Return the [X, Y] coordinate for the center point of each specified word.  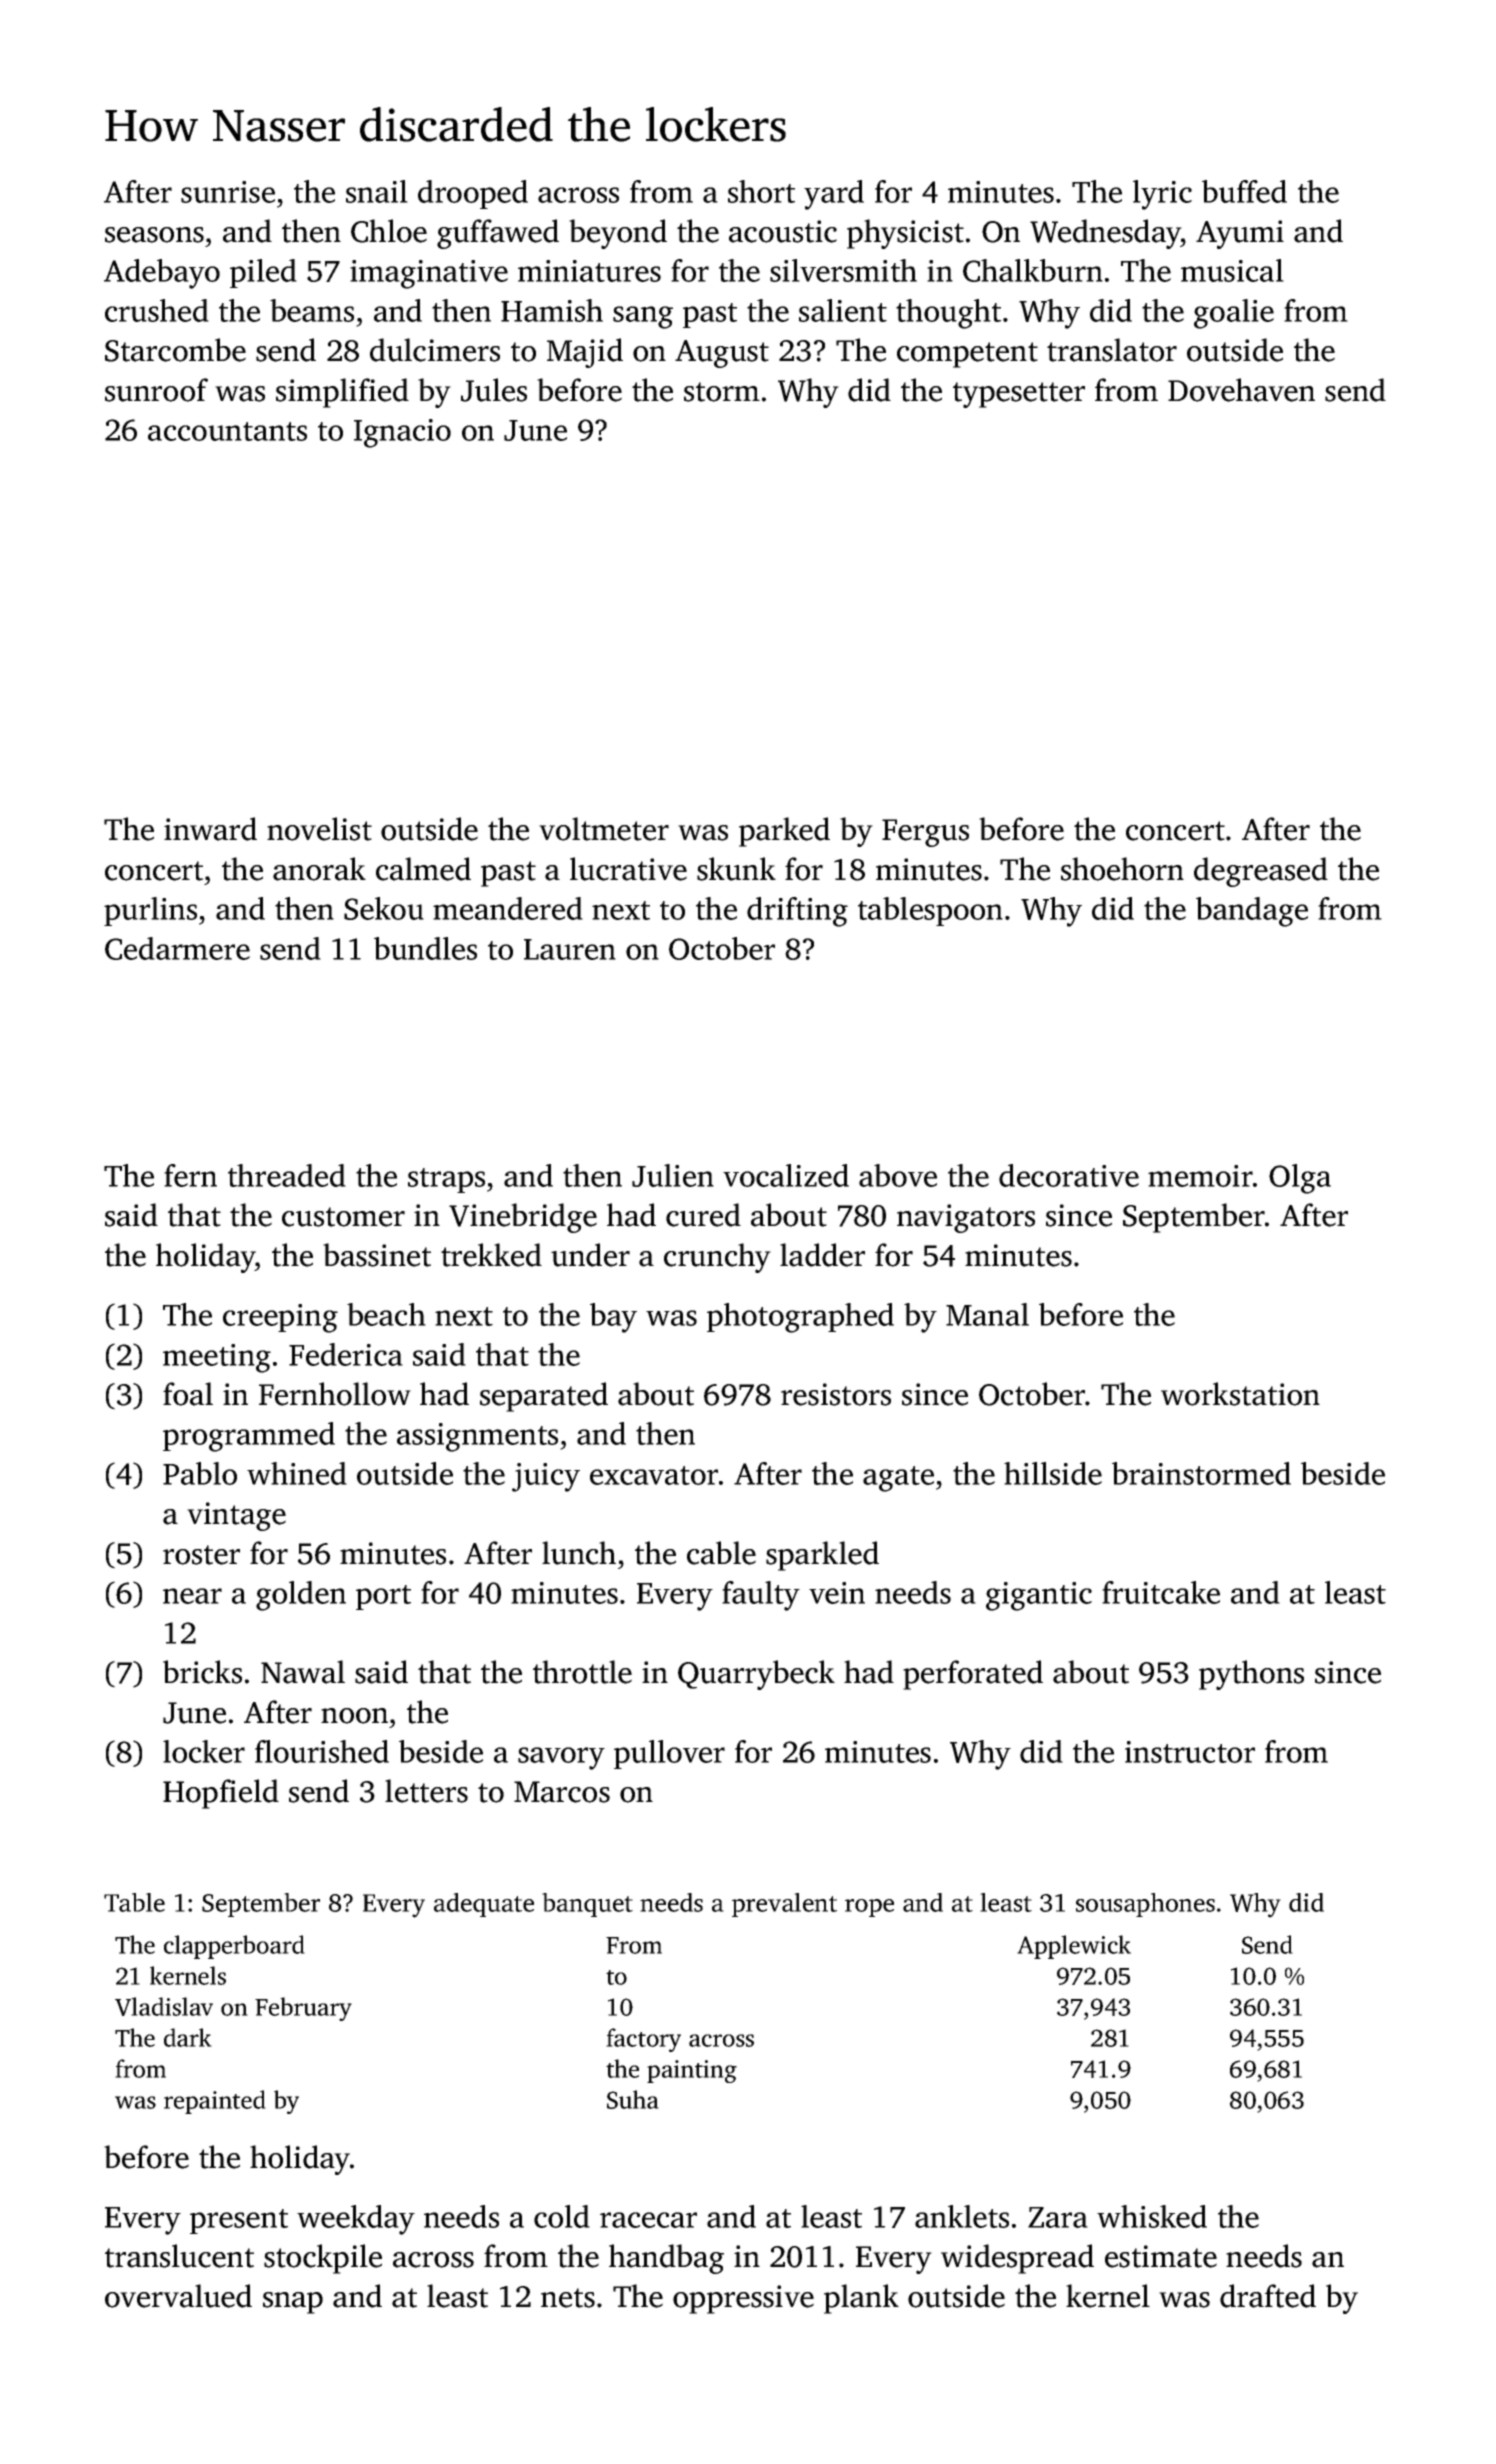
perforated [973, 1675]
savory [561, 1758]
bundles [425, 948]
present [239, 2221]
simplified [342, 393]
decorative [1069, 1175]
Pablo [200, 1473]
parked [784, 832]
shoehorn [1122, 869]
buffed [1244, 191]
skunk [736, 869]
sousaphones [1145, 1905]
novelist [319, 829]
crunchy [717, 1258]
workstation [1240, 1394]
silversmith [843, 270]
